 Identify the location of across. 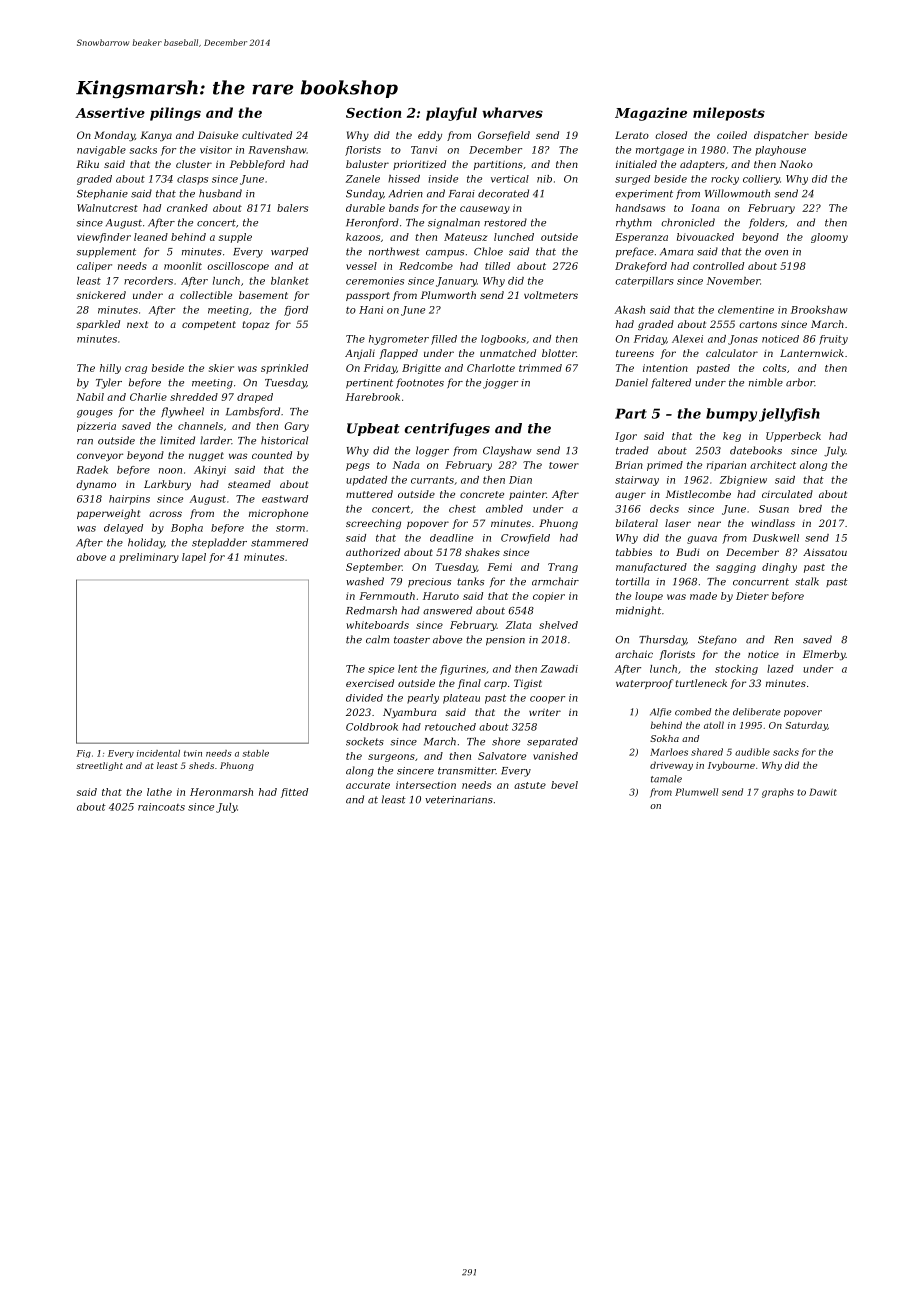
(165, 514).
